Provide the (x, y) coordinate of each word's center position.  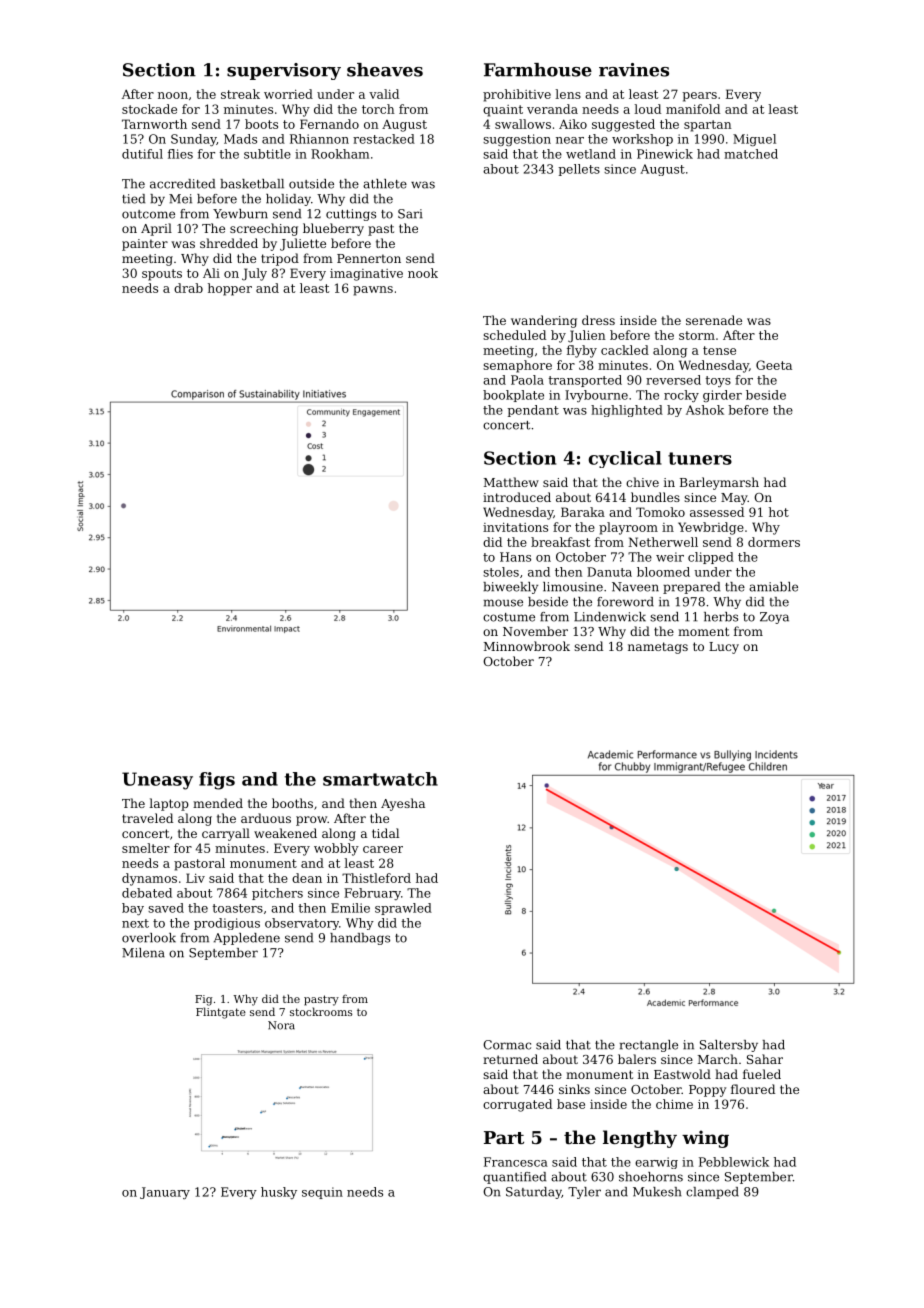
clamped (712, 1193)
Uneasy (157, 781)
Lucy (724, 648)
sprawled (403, 909)
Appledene (247, 939)
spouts (162, 275)
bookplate (513, 396)
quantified (514, 1178)
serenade (714, 320)
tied (133, 199)
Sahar (765, 1059)
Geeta (774, 365)
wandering (544, 321)
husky (279, 1193)
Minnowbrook (527, 646)
